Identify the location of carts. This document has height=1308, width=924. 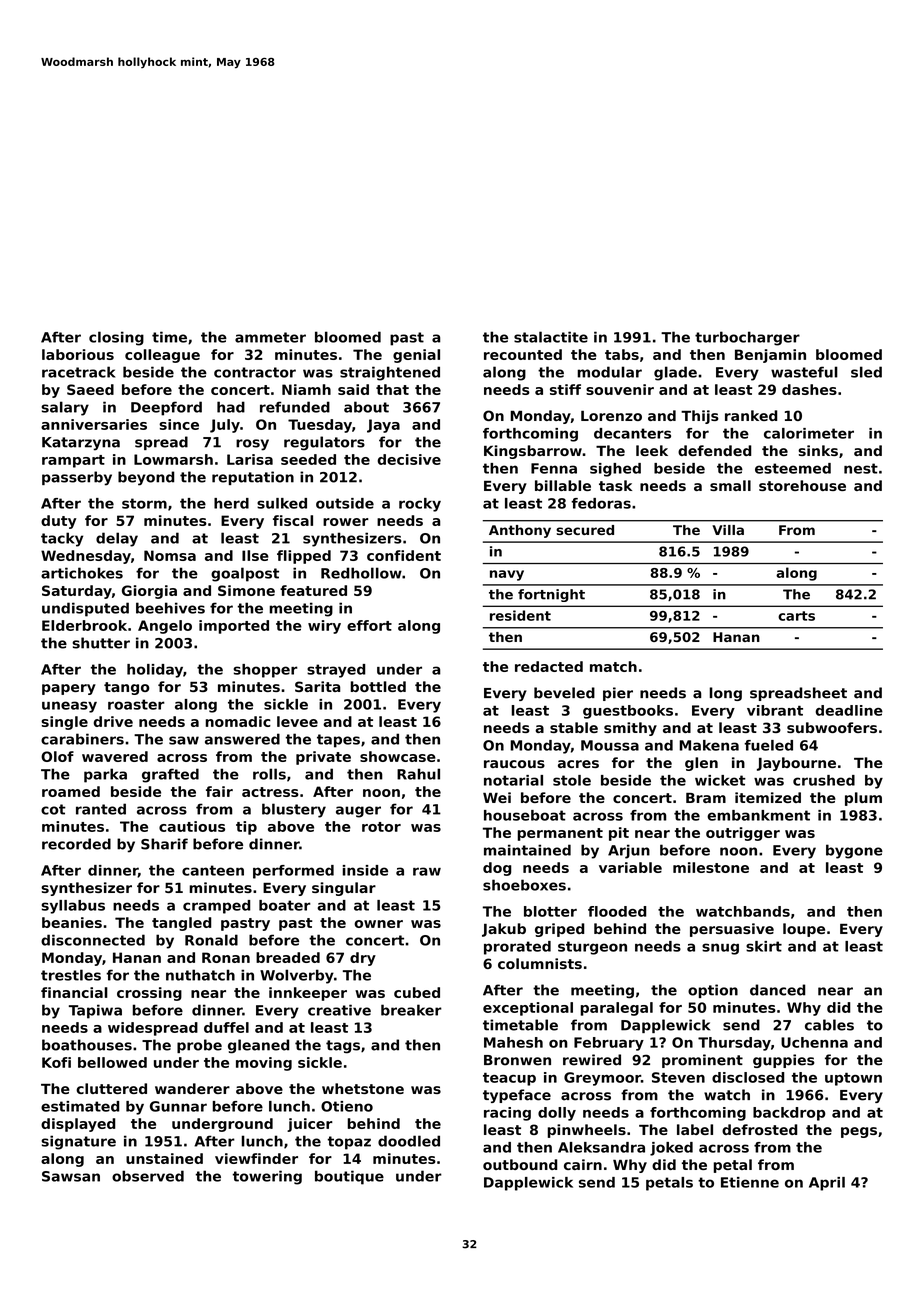
(796, 616).
